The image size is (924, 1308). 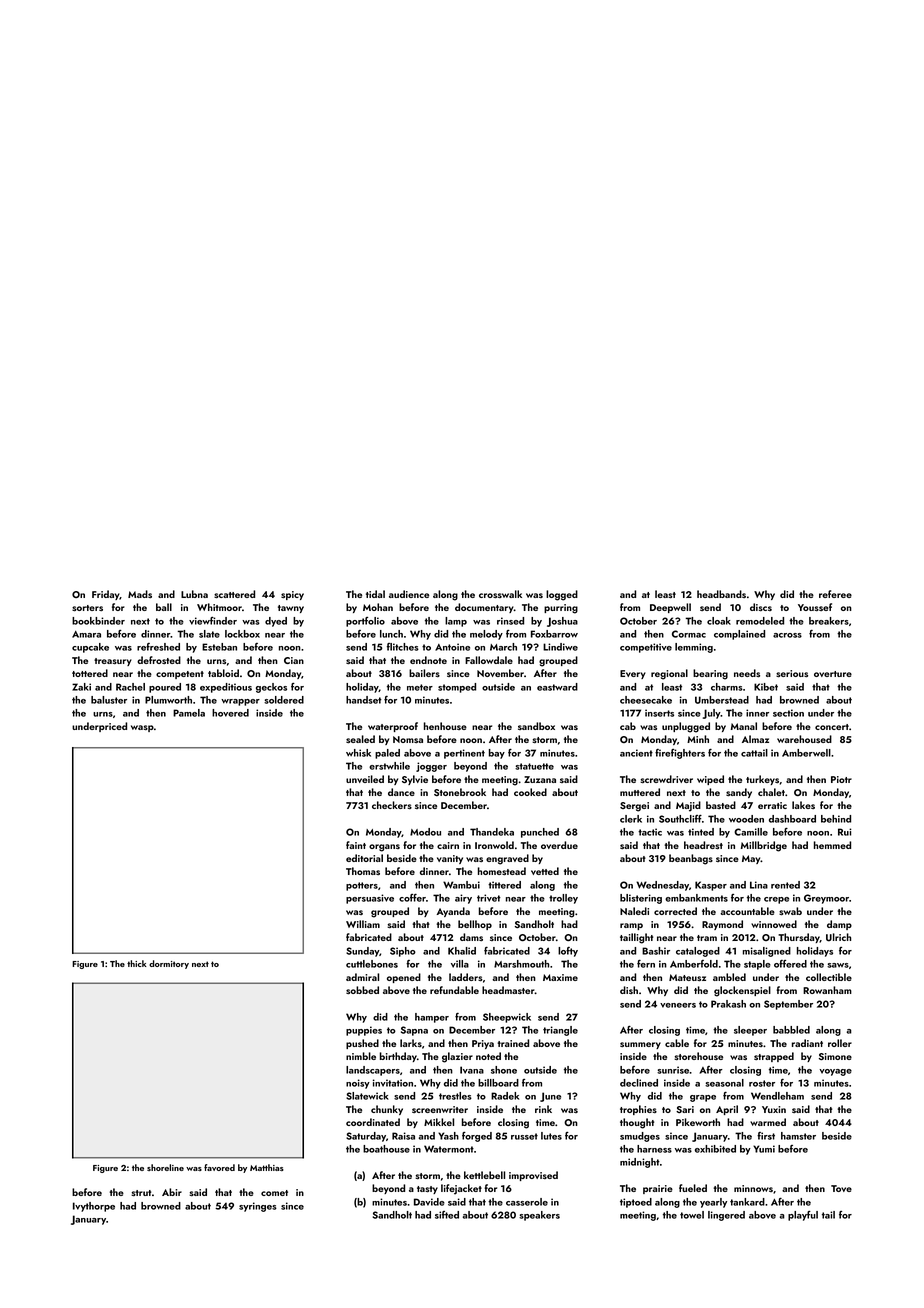 What do you see at coordinates (691, 859) in the screenshot?
I see `beanbags` at bounding box center [691, 859].
